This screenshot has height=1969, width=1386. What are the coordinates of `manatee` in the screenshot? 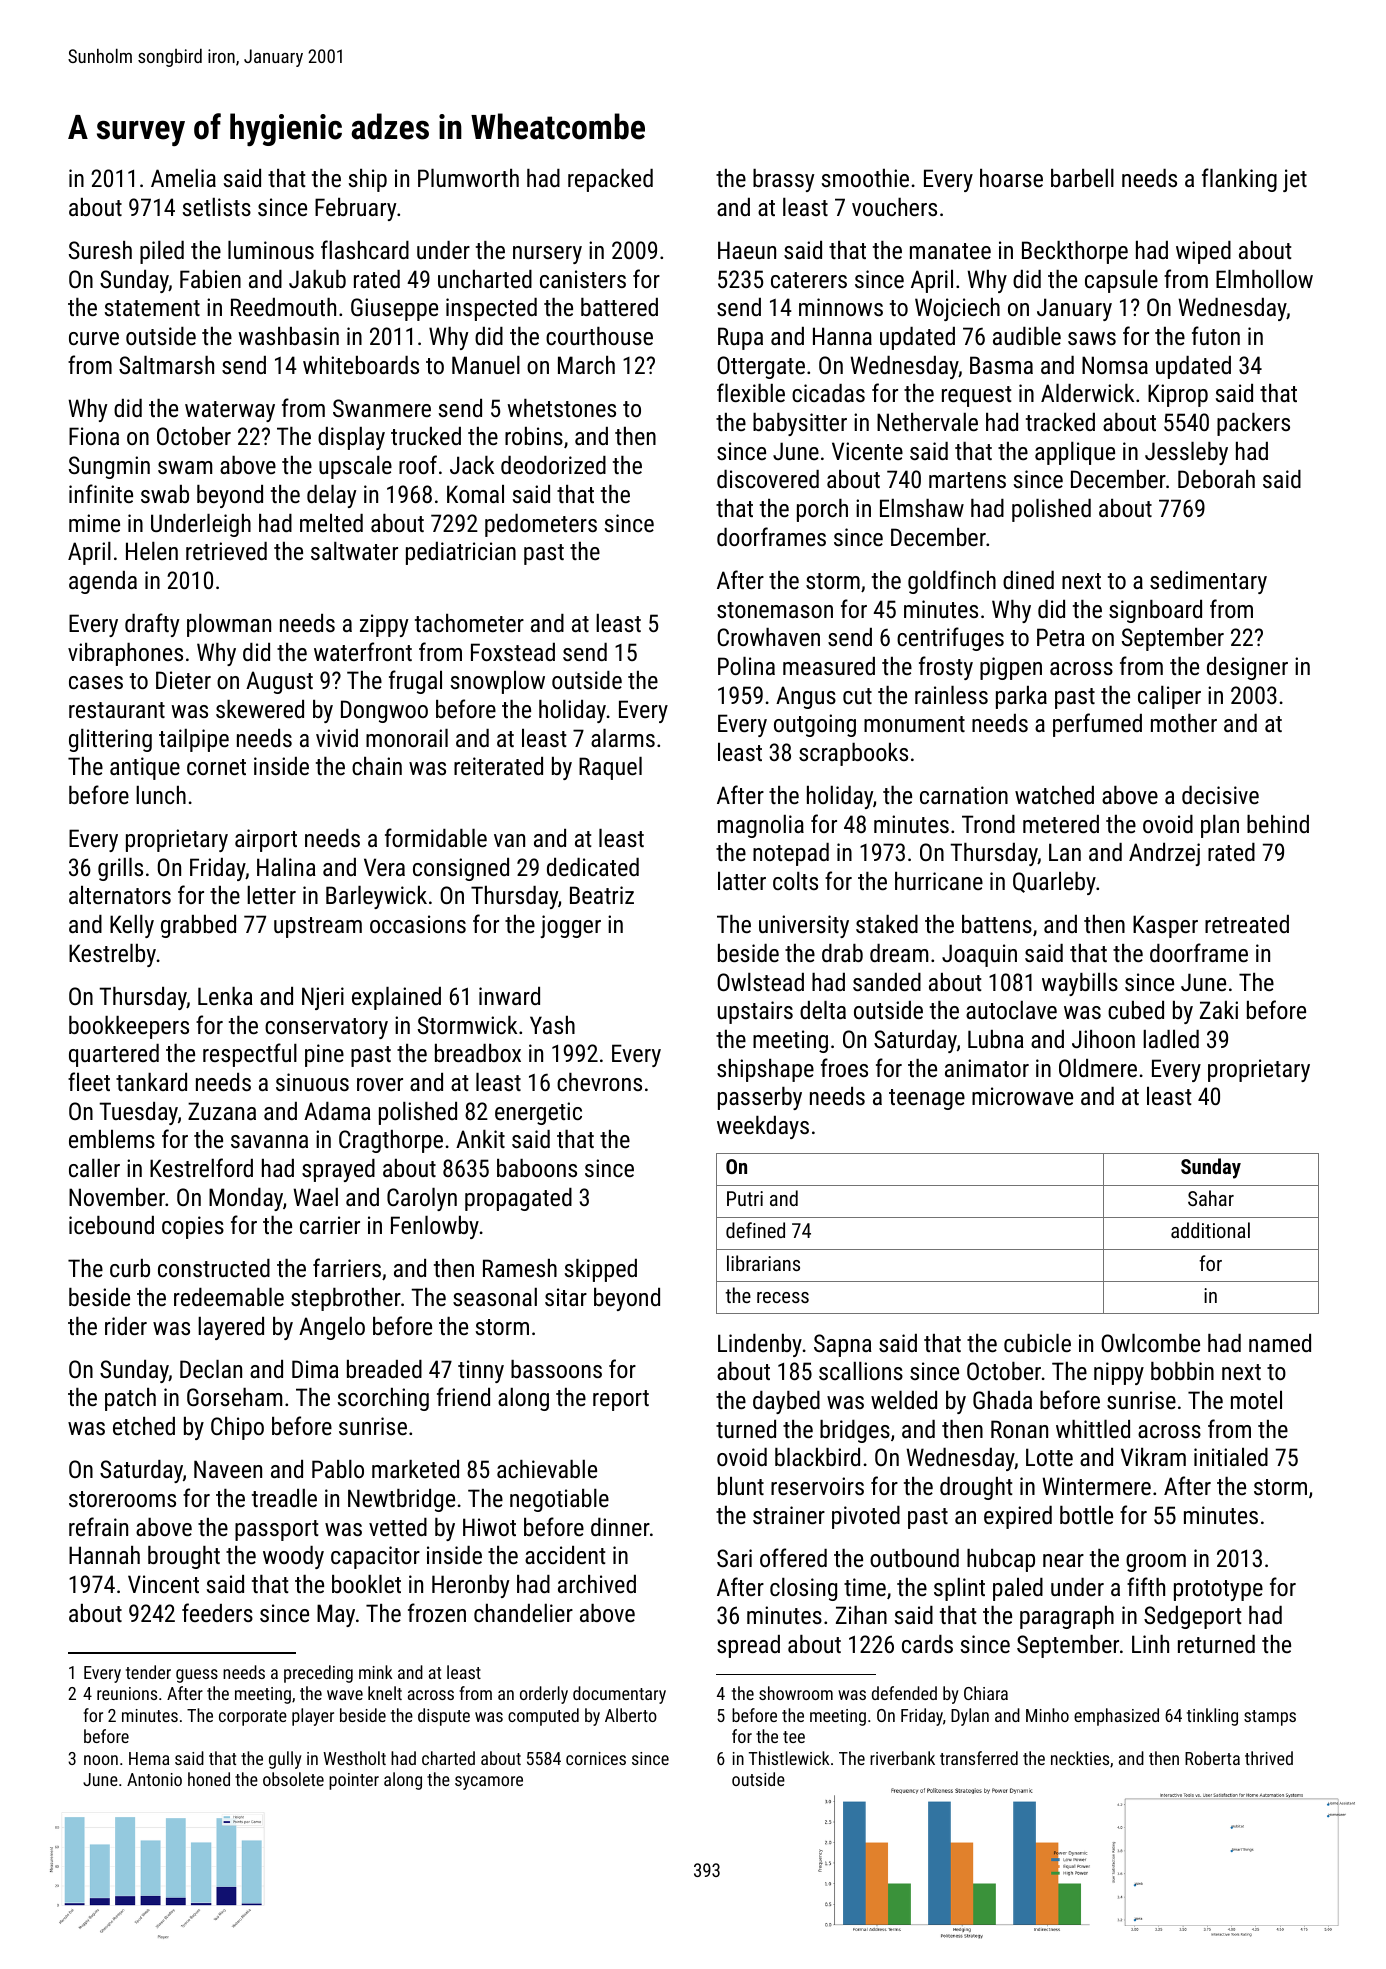 It's located at (950, 251).
